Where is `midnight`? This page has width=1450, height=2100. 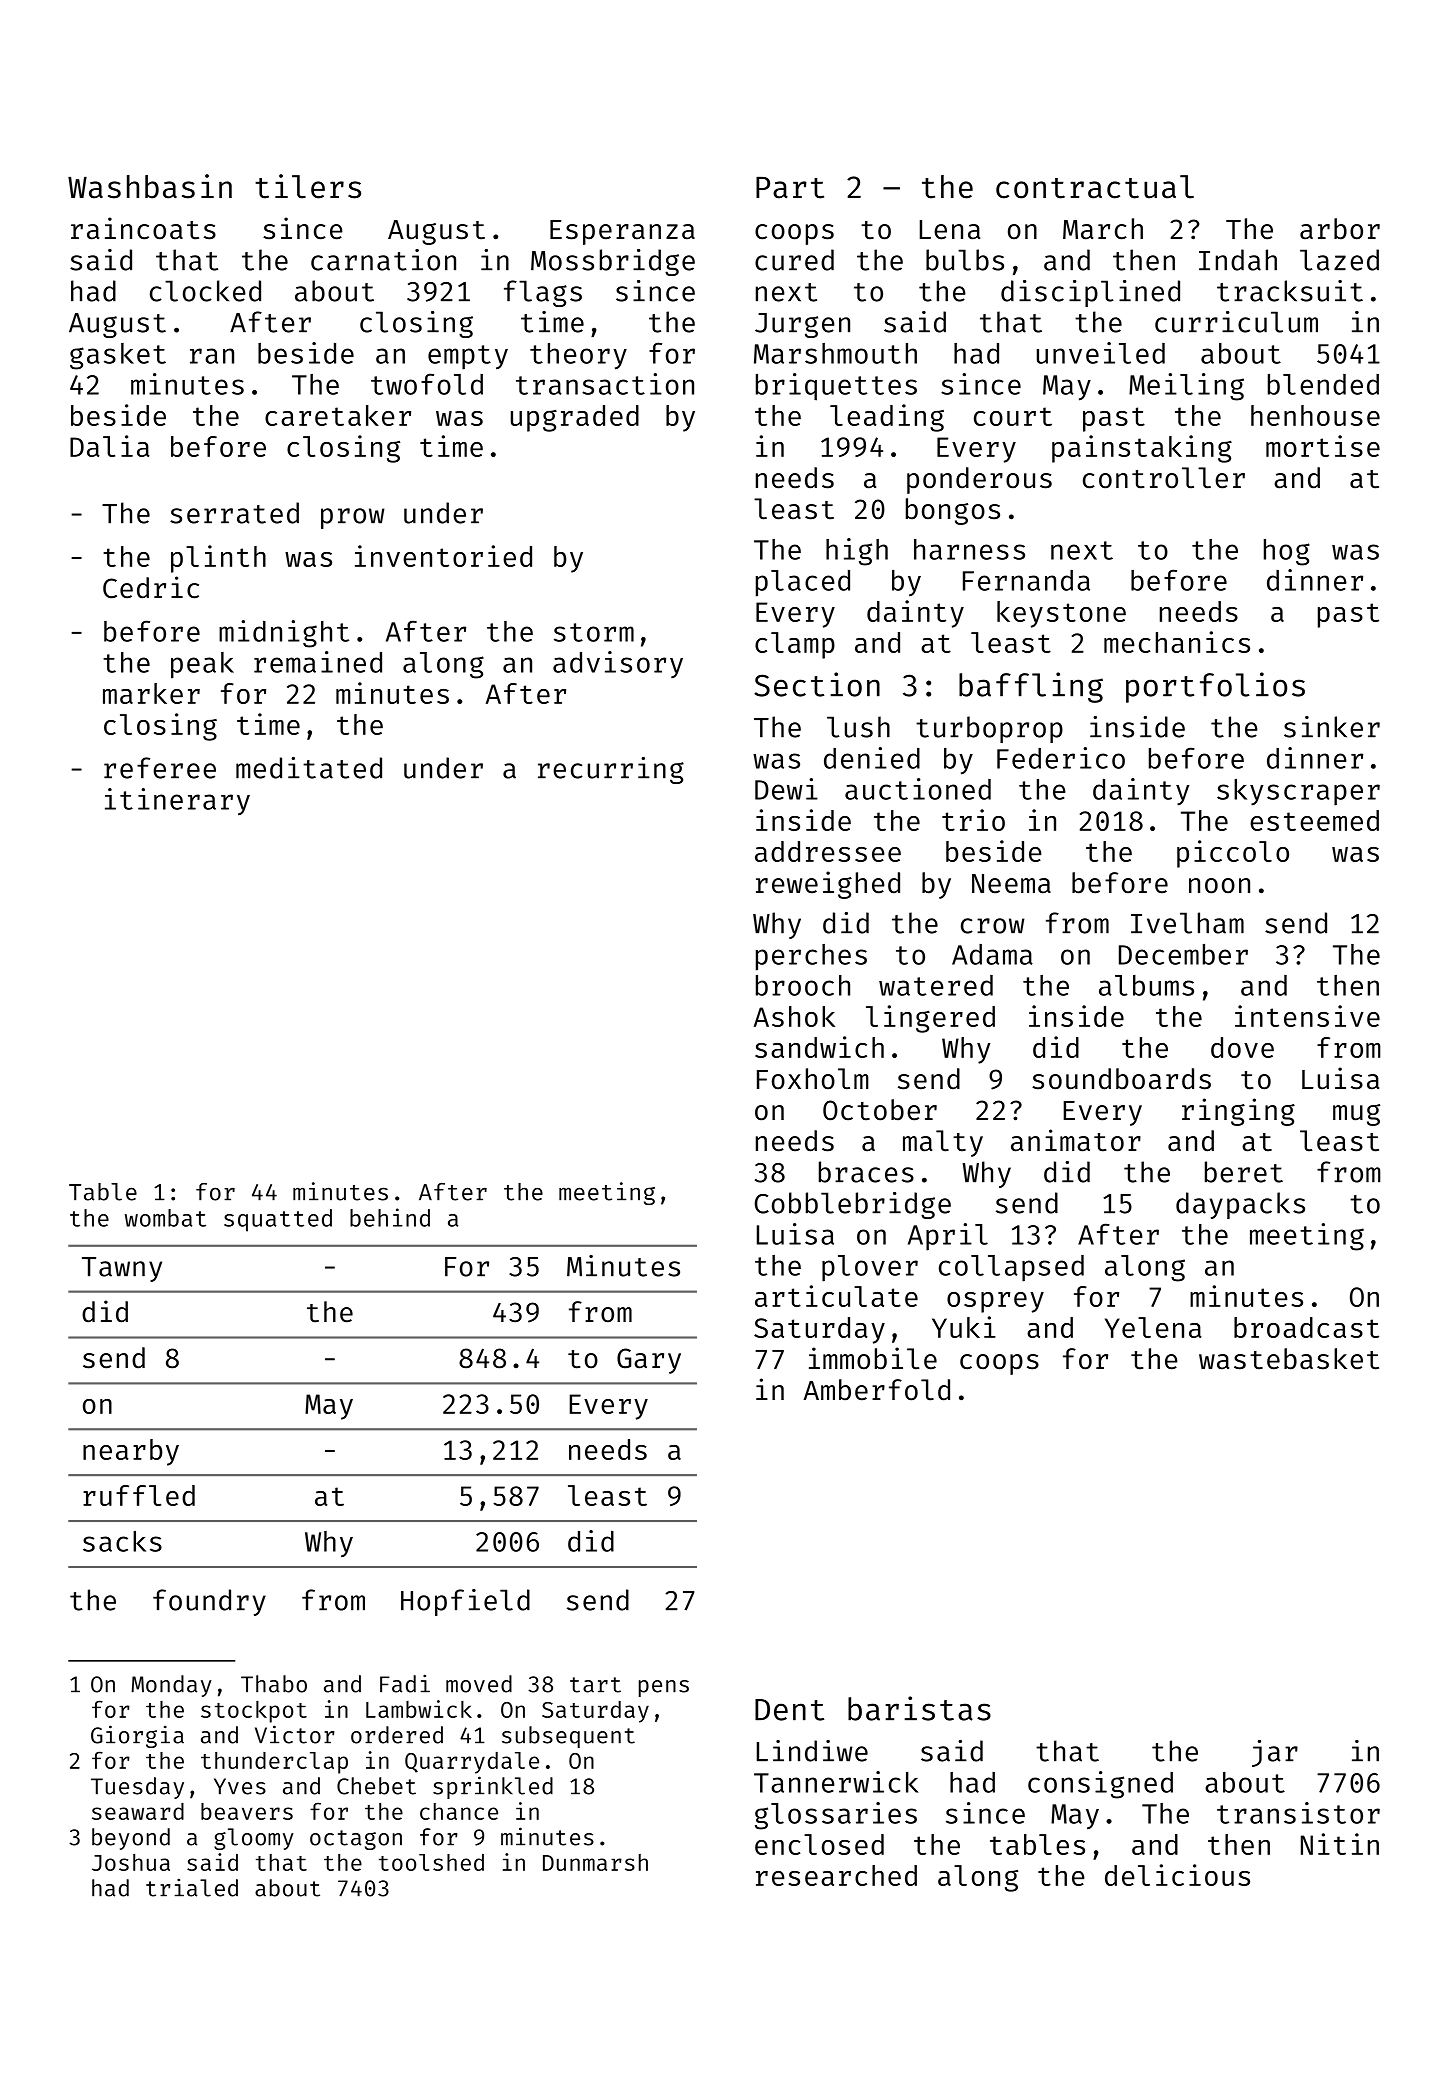
midnight is located at coordinates (284, 634).
